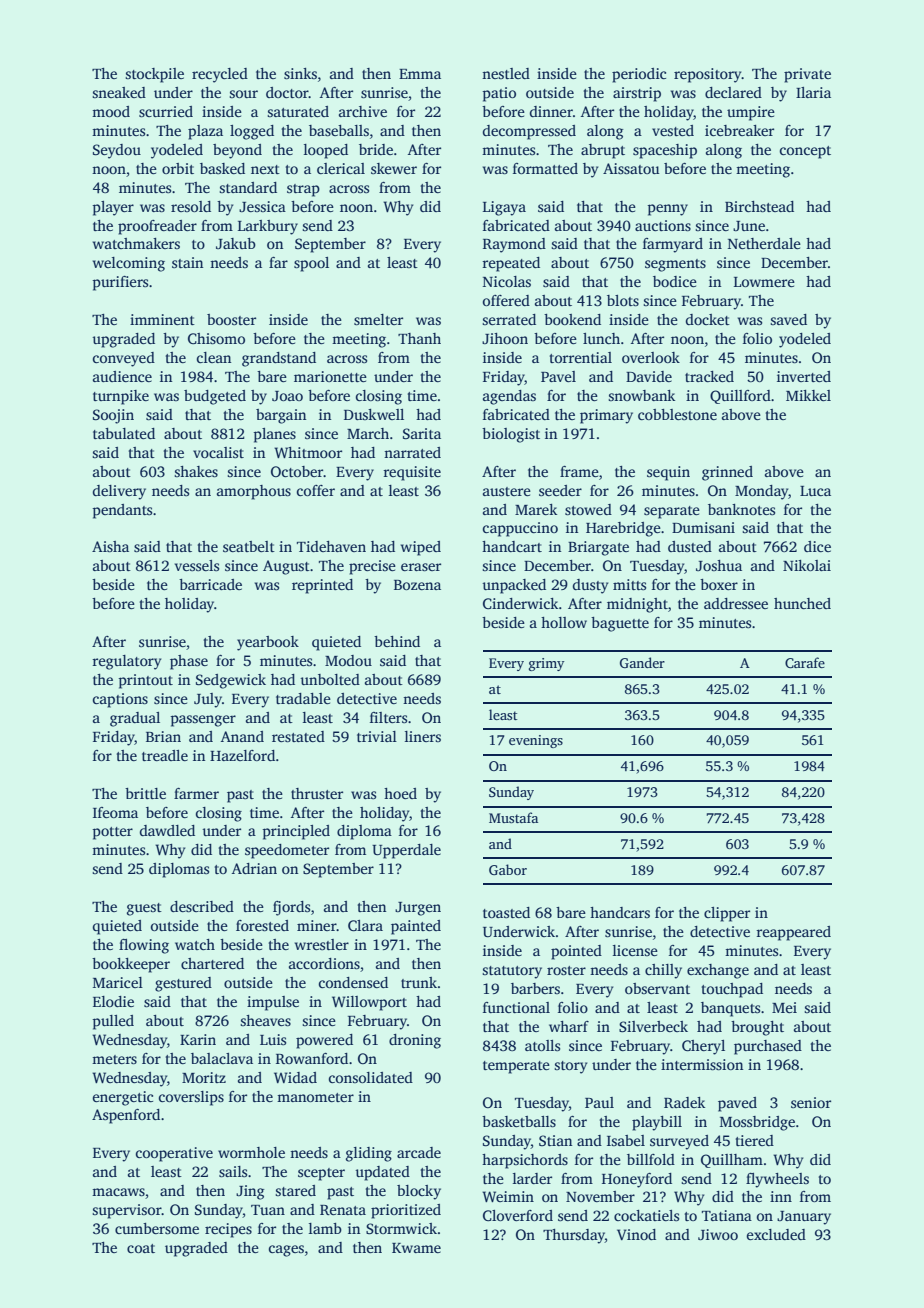 This screenshot has width=924, height=1308. I want to click on icebreaker, so click(739, 130).
